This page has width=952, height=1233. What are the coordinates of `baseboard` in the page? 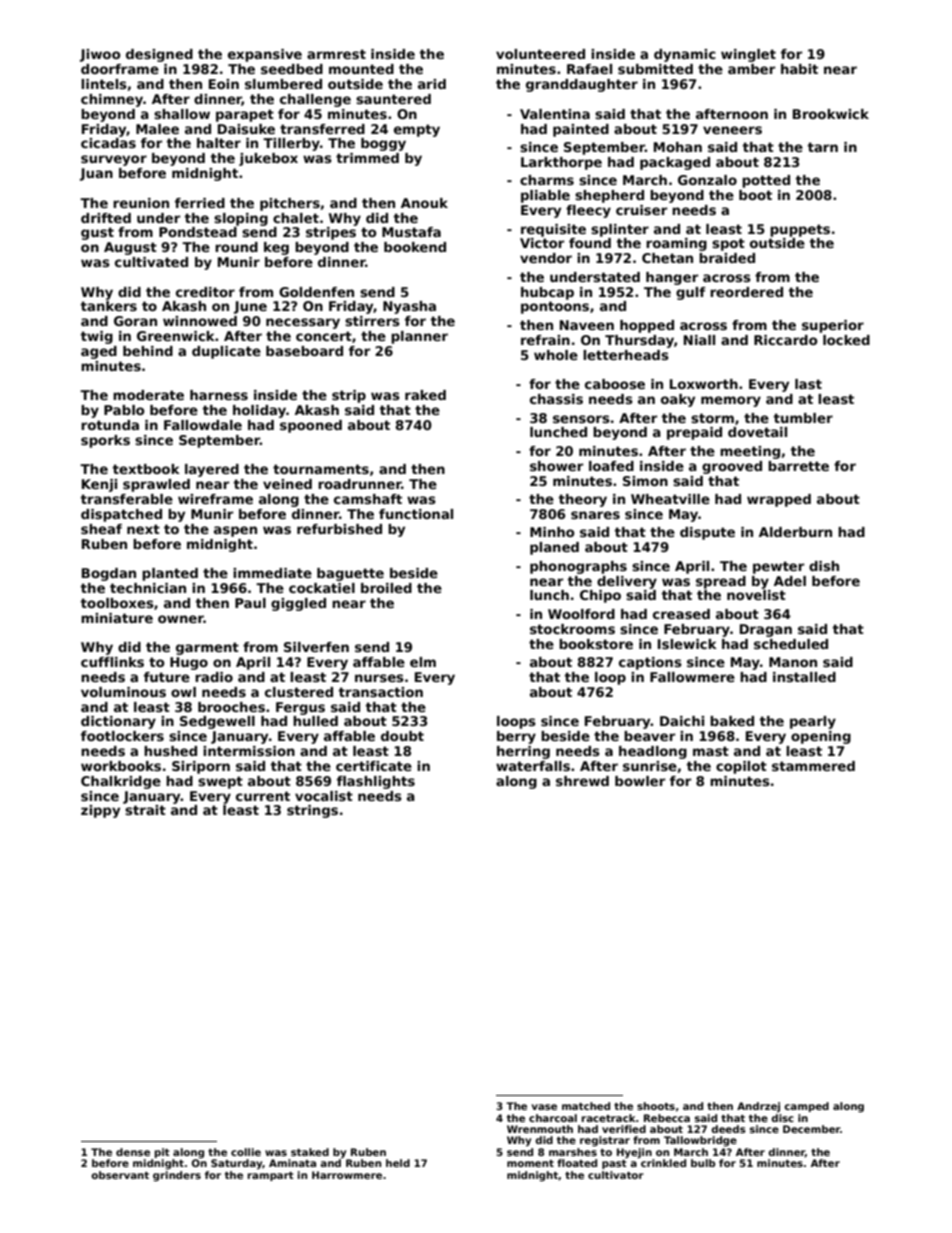 It's located at (304, 351).
